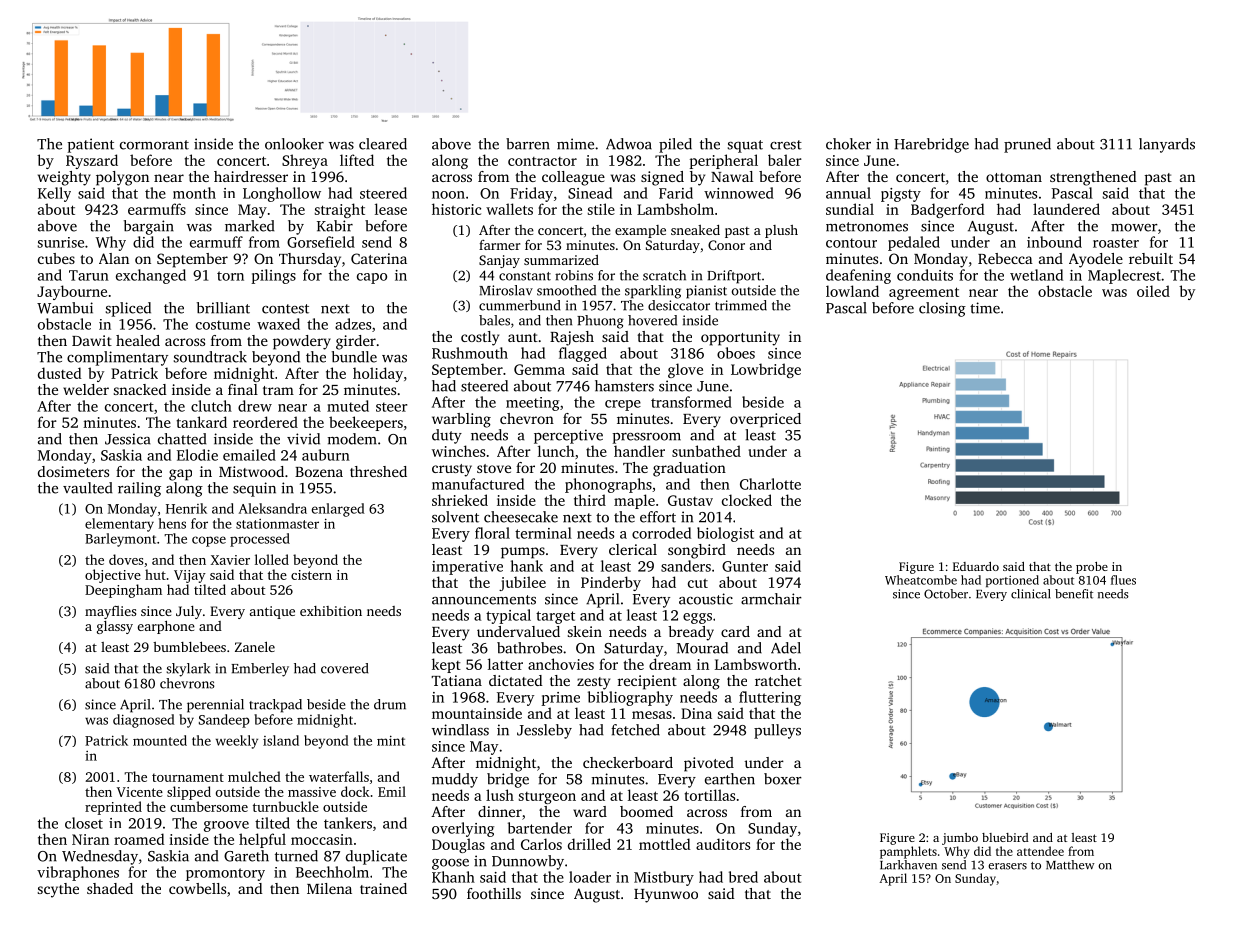 Image resolution: width=1233 pixels, height=952 pixels. What do you see at coordinates (254, 776) in the screenshot?
I see `mulched` at bounding box center [254, 776].
